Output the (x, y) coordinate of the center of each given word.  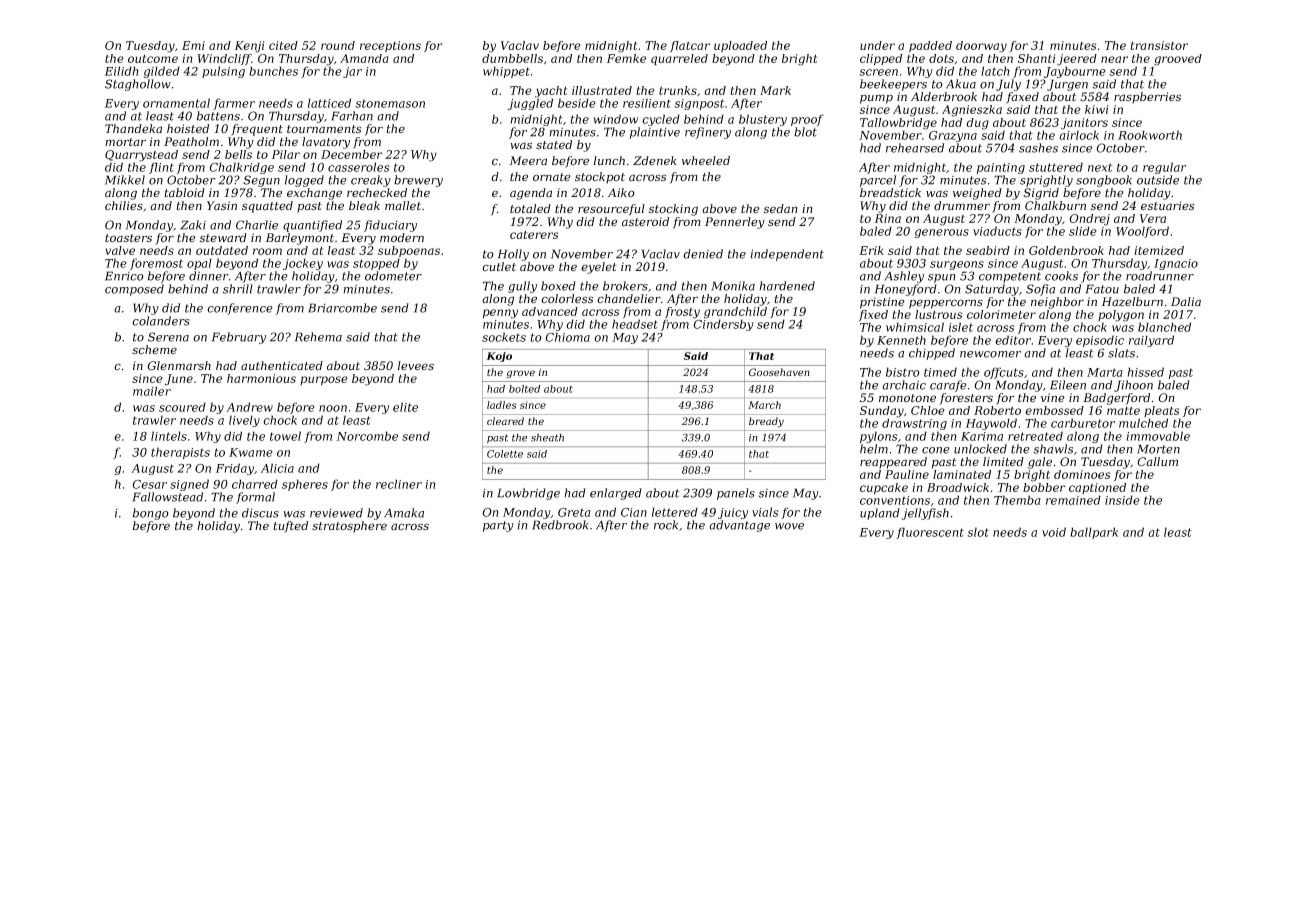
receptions (390, 46)
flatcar (690, 46)
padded (930, 46)
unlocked (980, 449)
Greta (574, 512)
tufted (290, 527)
